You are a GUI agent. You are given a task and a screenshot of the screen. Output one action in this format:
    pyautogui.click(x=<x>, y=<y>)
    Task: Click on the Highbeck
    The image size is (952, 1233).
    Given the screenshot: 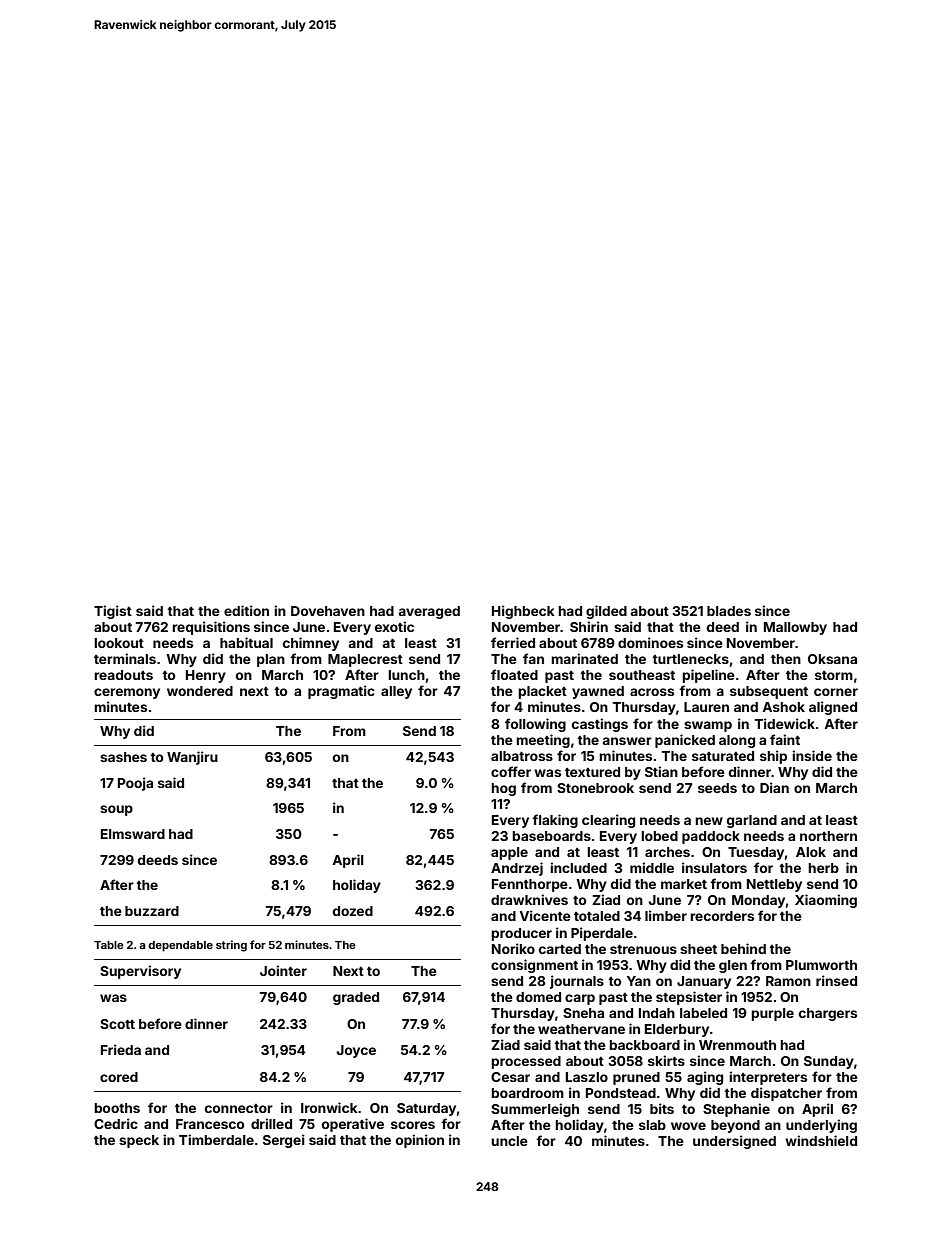 What is the action you would take?
    pyautogui.click(x=523, y=612)
